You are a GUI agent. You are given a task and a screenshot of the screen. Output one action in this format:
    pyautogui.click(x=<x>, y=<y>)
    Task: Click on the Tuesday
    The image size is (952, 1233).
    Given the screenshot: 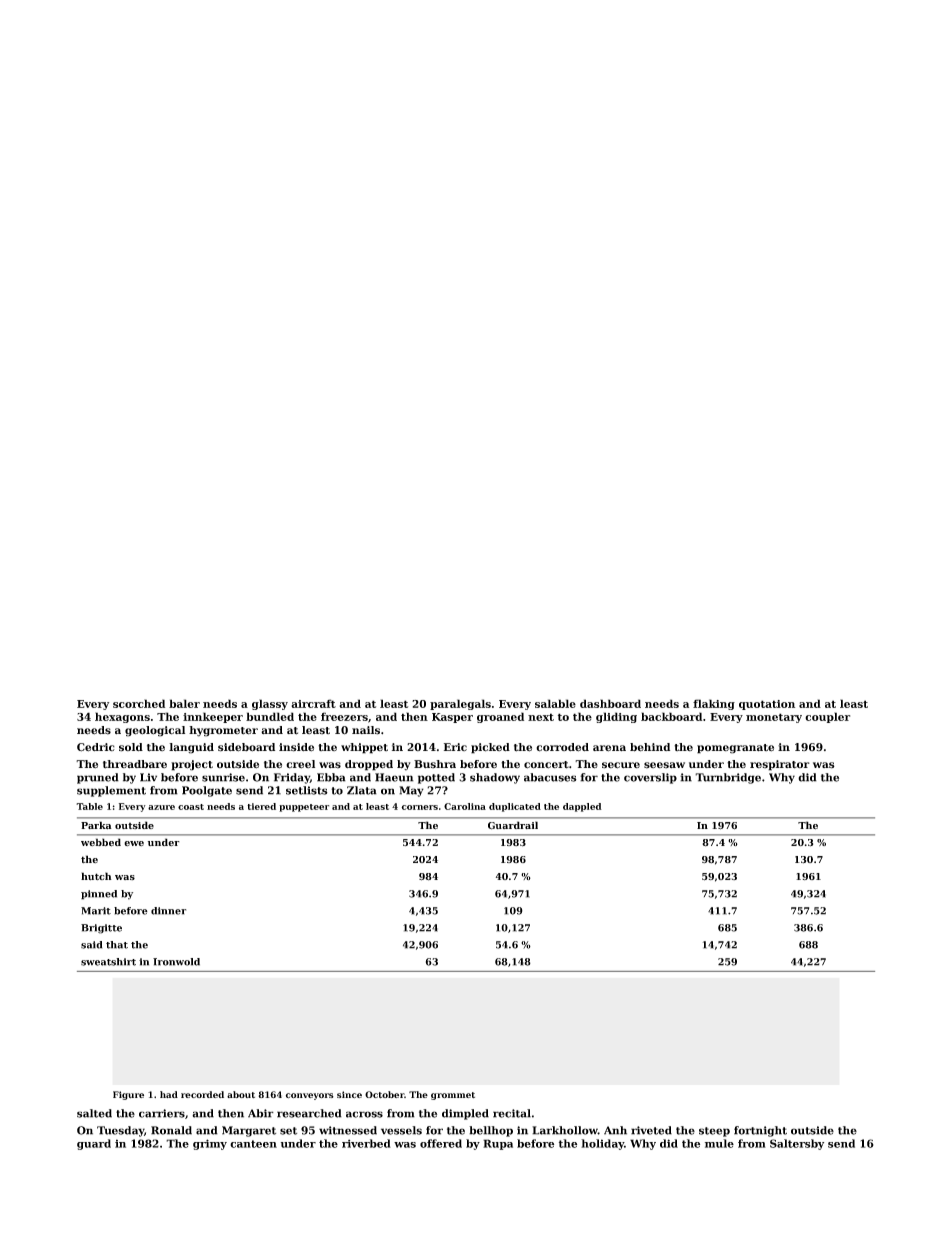 What is the action you would take?
    pyautogui.click(x=120, y=1131)
